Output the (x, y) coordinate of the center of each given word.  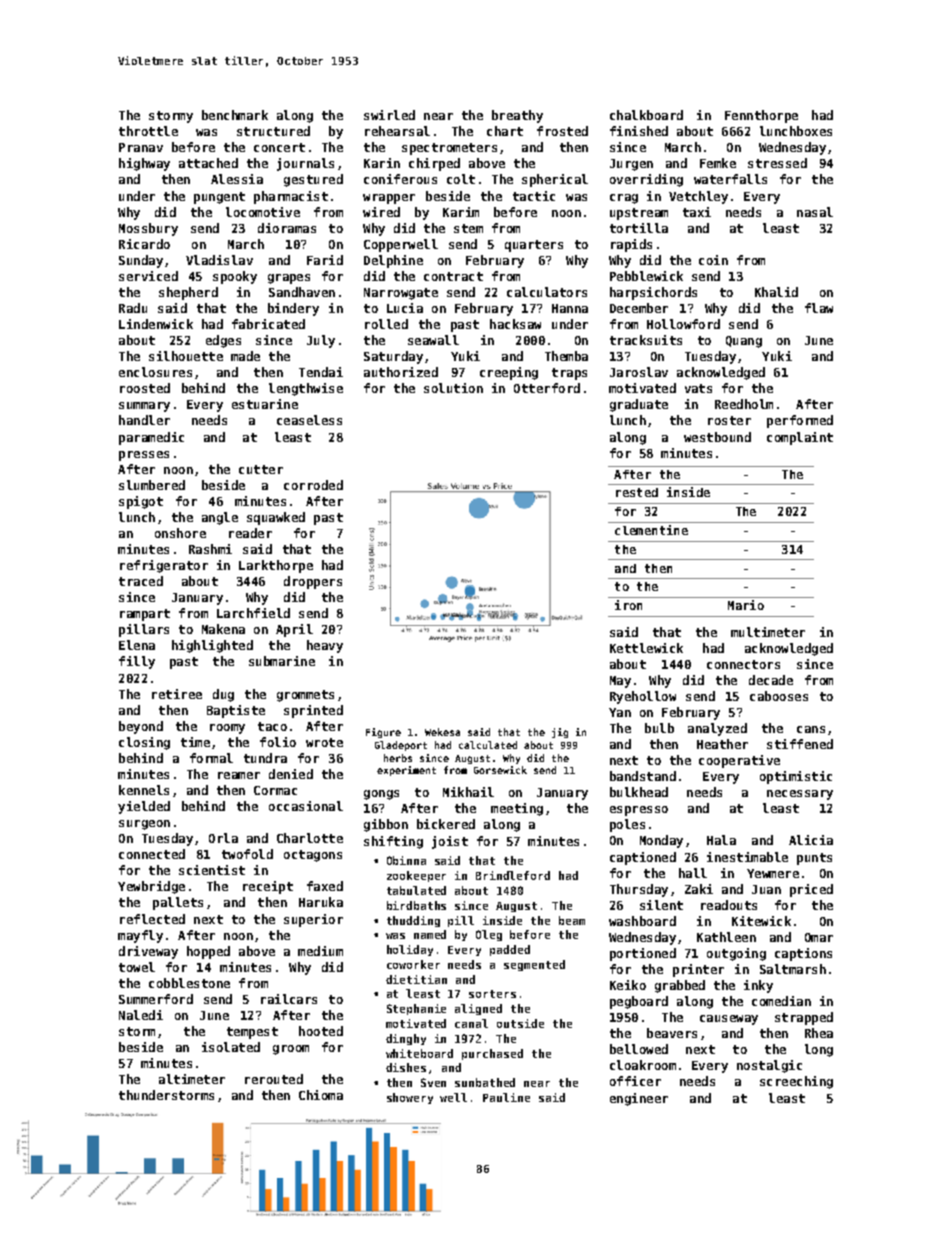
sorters (492, 994)
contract (453, 276)
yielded (144, 807)
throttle (148, 131)
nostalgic (769, 1066)
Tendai (321, 372)
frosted (562, 131)
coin (713, 260)
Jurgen (631, 165)
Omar (819, 937)
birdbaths (416, 905)
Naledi (141, 1015)
